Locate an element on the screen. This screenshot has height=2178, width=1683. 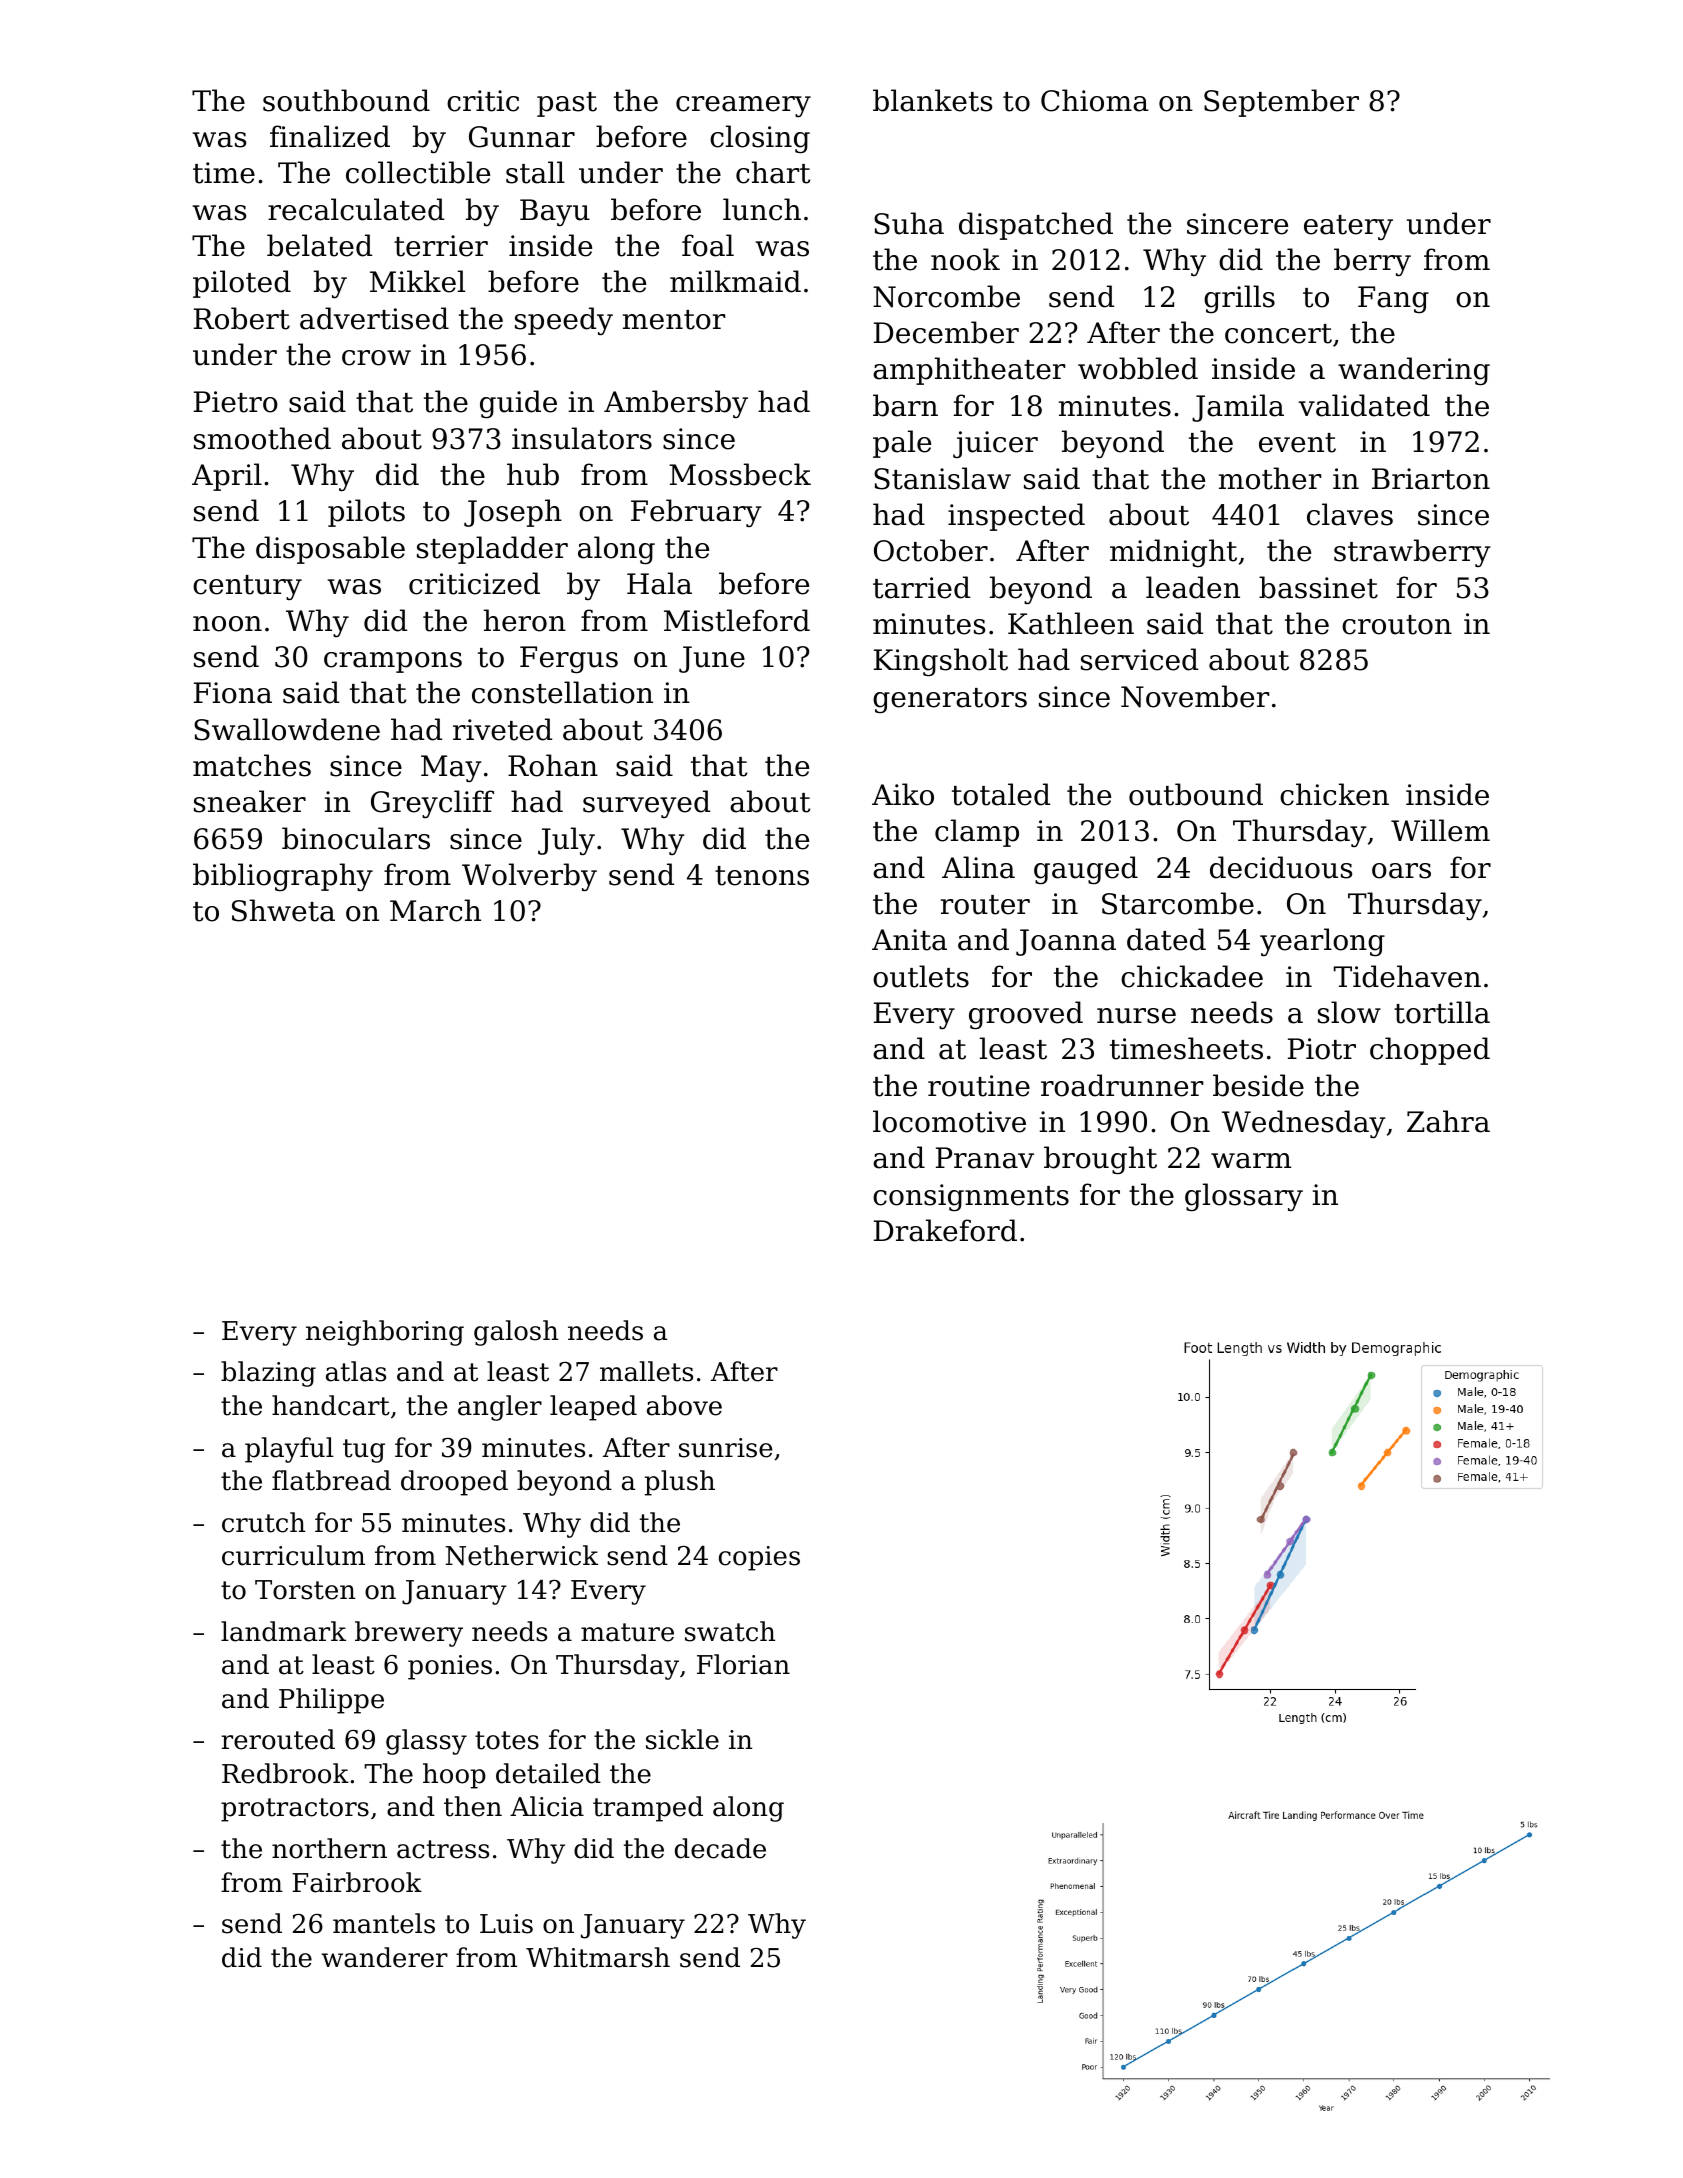
creamery is located at coordinates (743, 106).
